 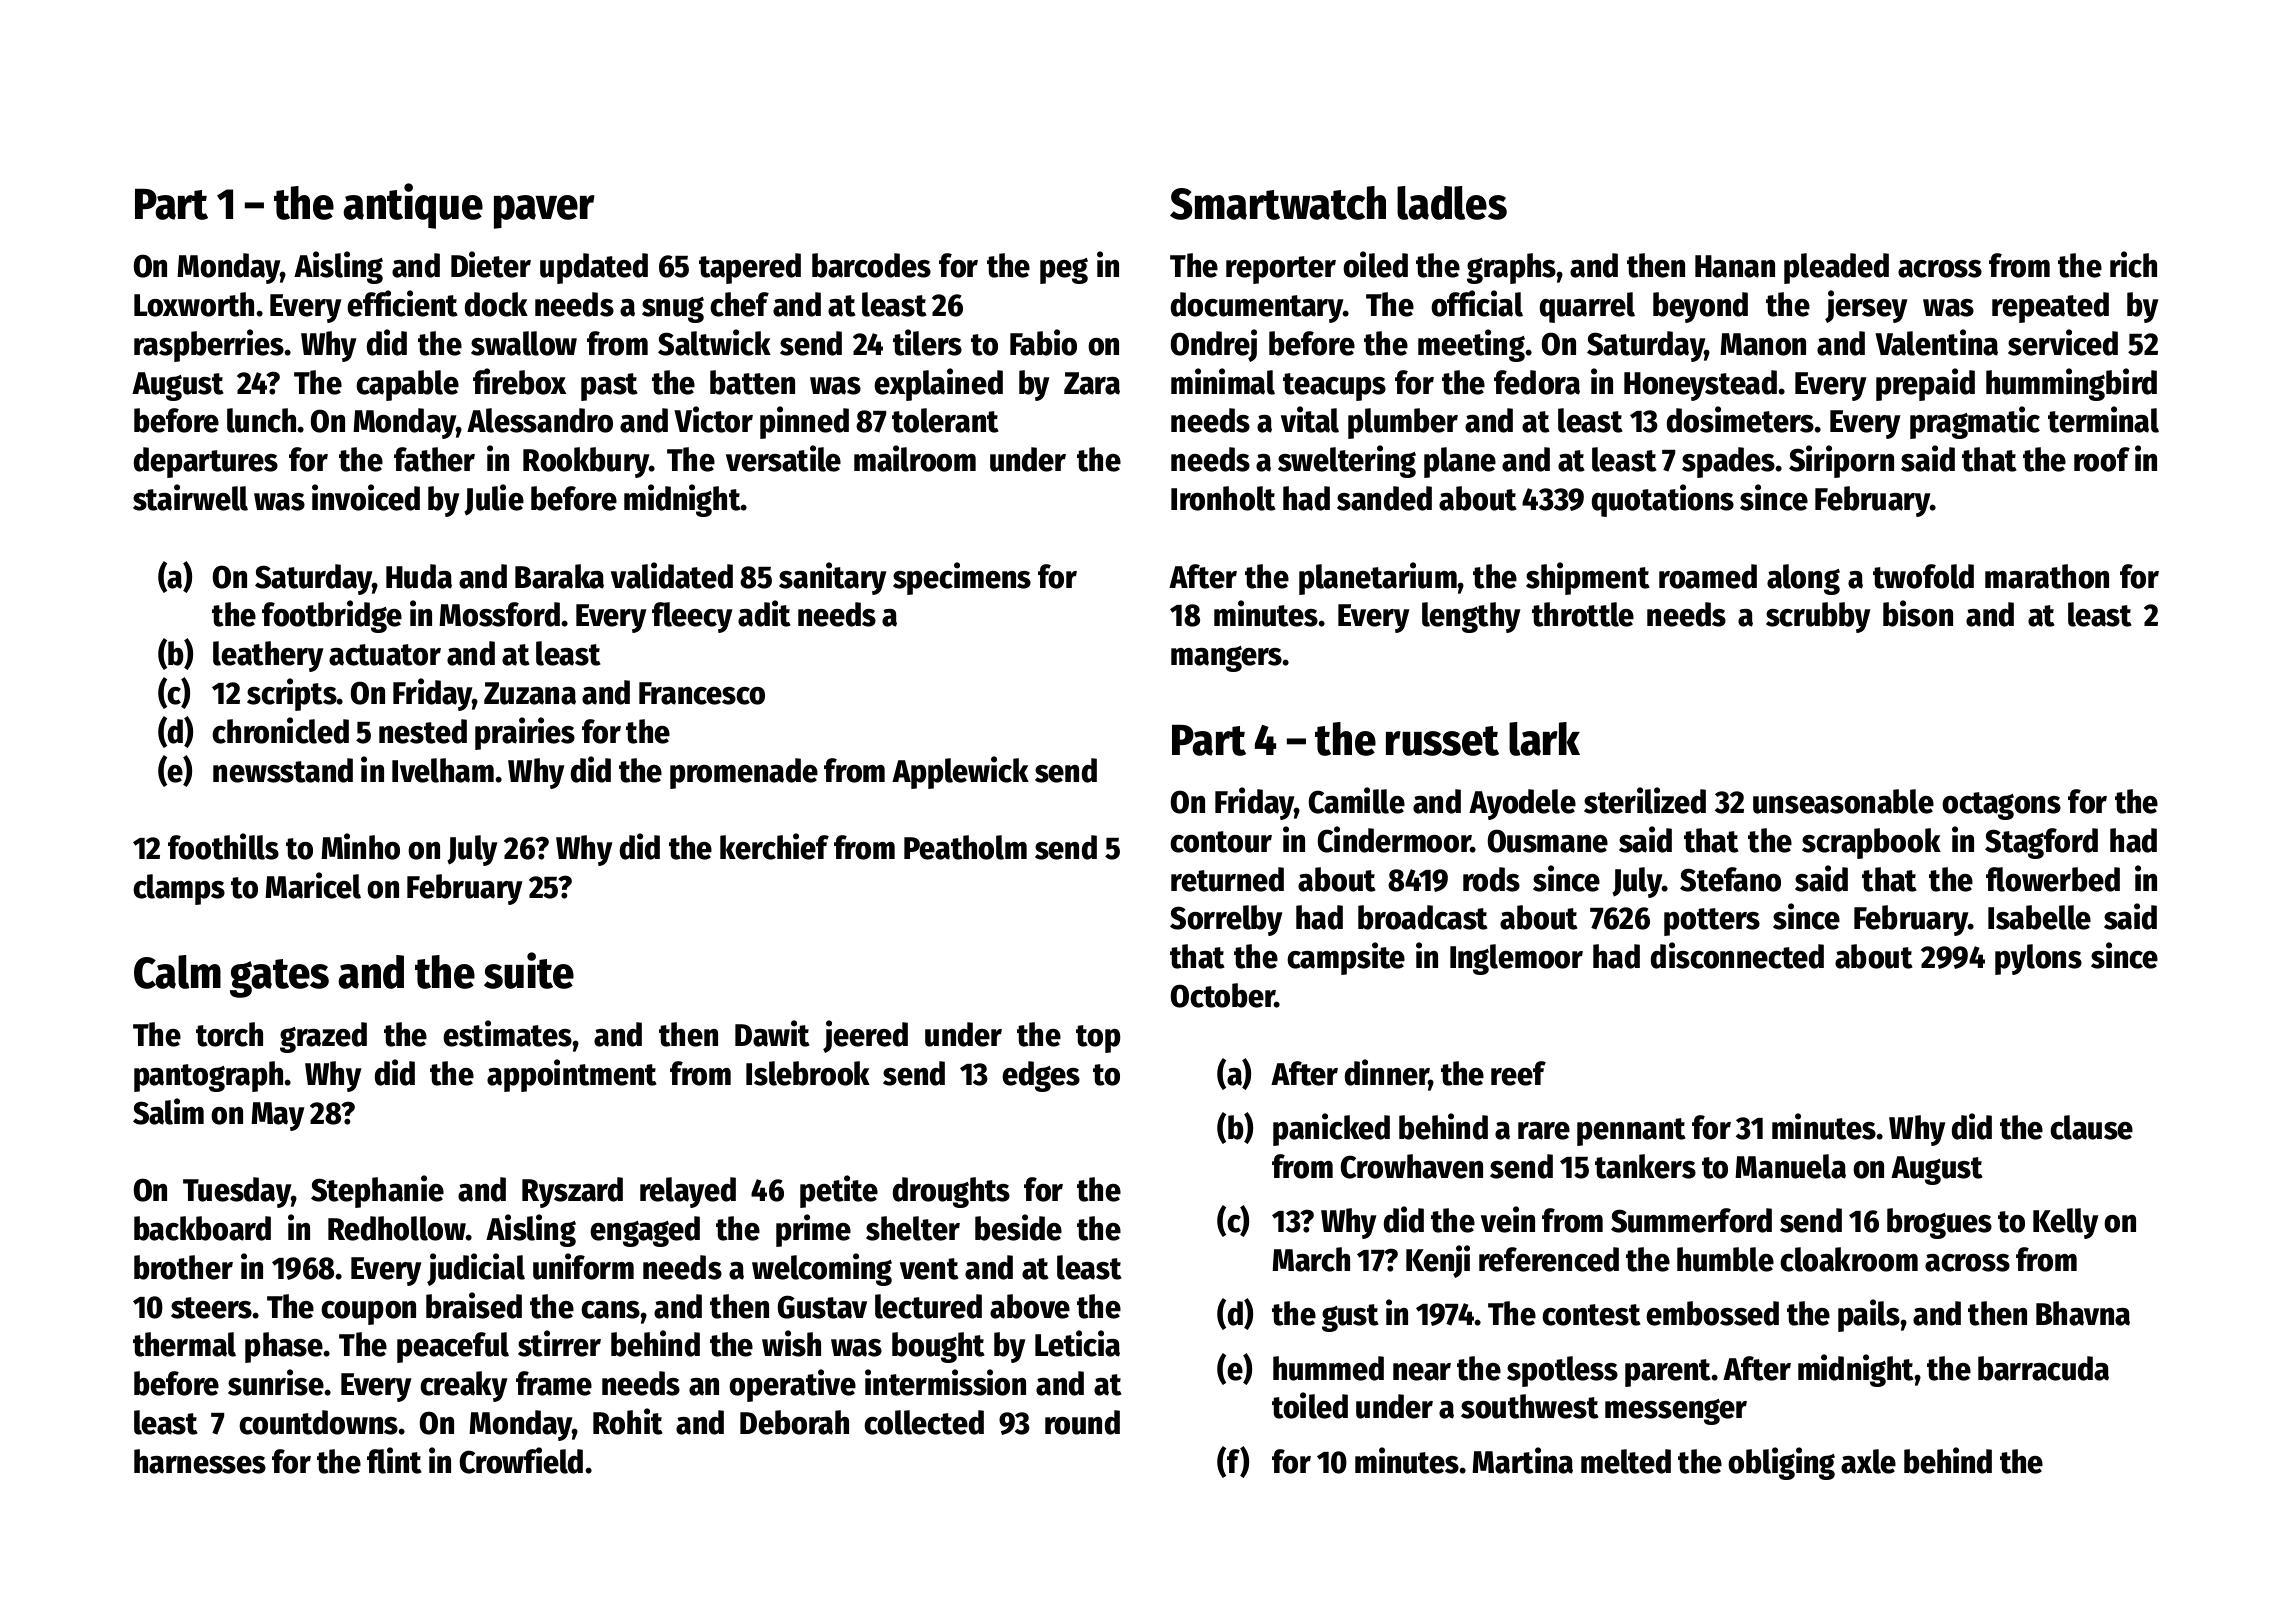 What do you see at coordinates (200, 1461) in the image?
I see `harnesses` at bounding box center [200, 1461].
